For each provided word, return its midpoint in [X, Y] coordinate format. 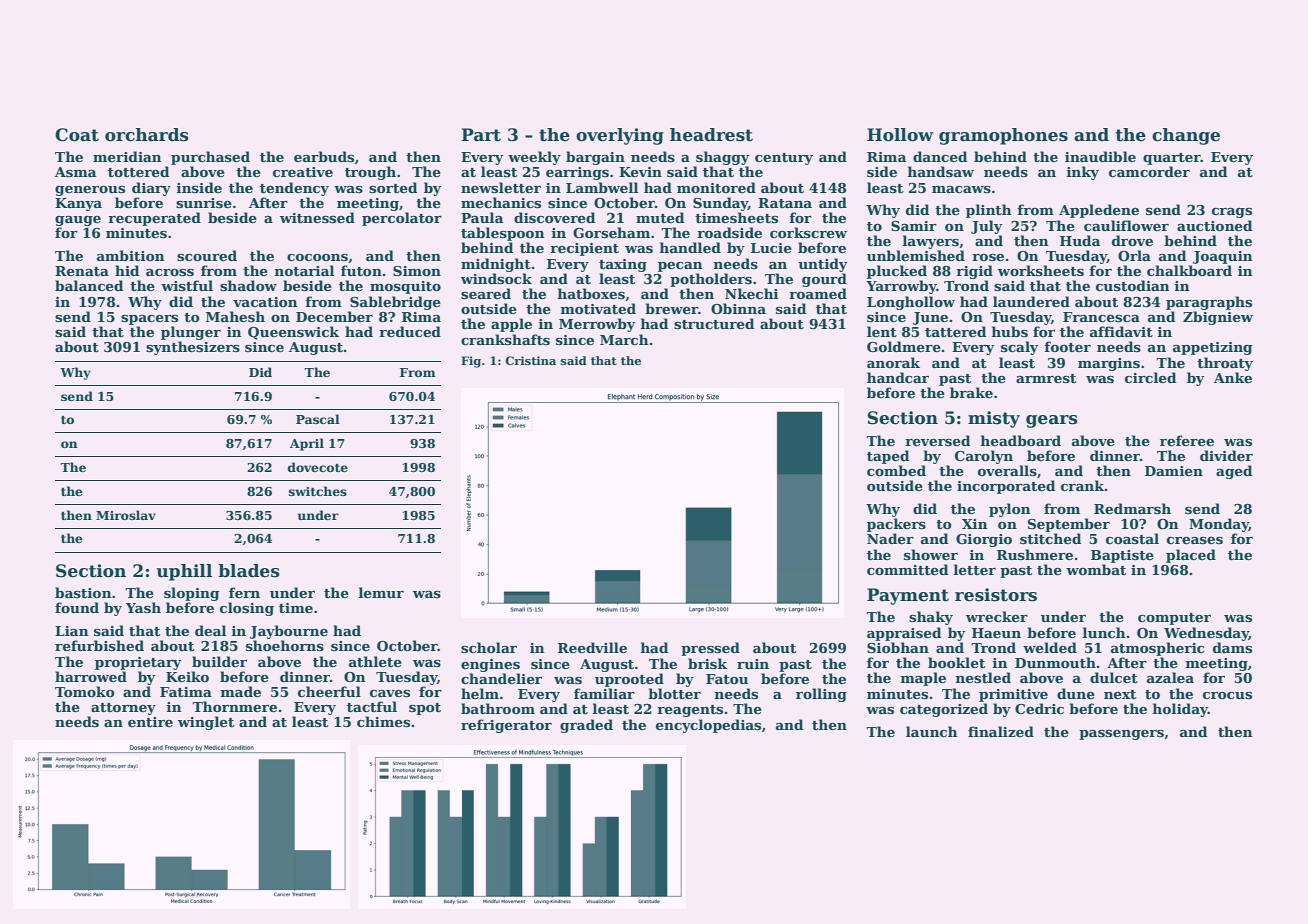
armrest [1046, 378]
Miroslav [126, 515]
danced [940, 156]
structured [714, 323]
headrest [711, 135]
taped [888, 457]
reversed [937, 440]
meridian [127, 156]
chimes [383, 721]
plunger [191, 333]
